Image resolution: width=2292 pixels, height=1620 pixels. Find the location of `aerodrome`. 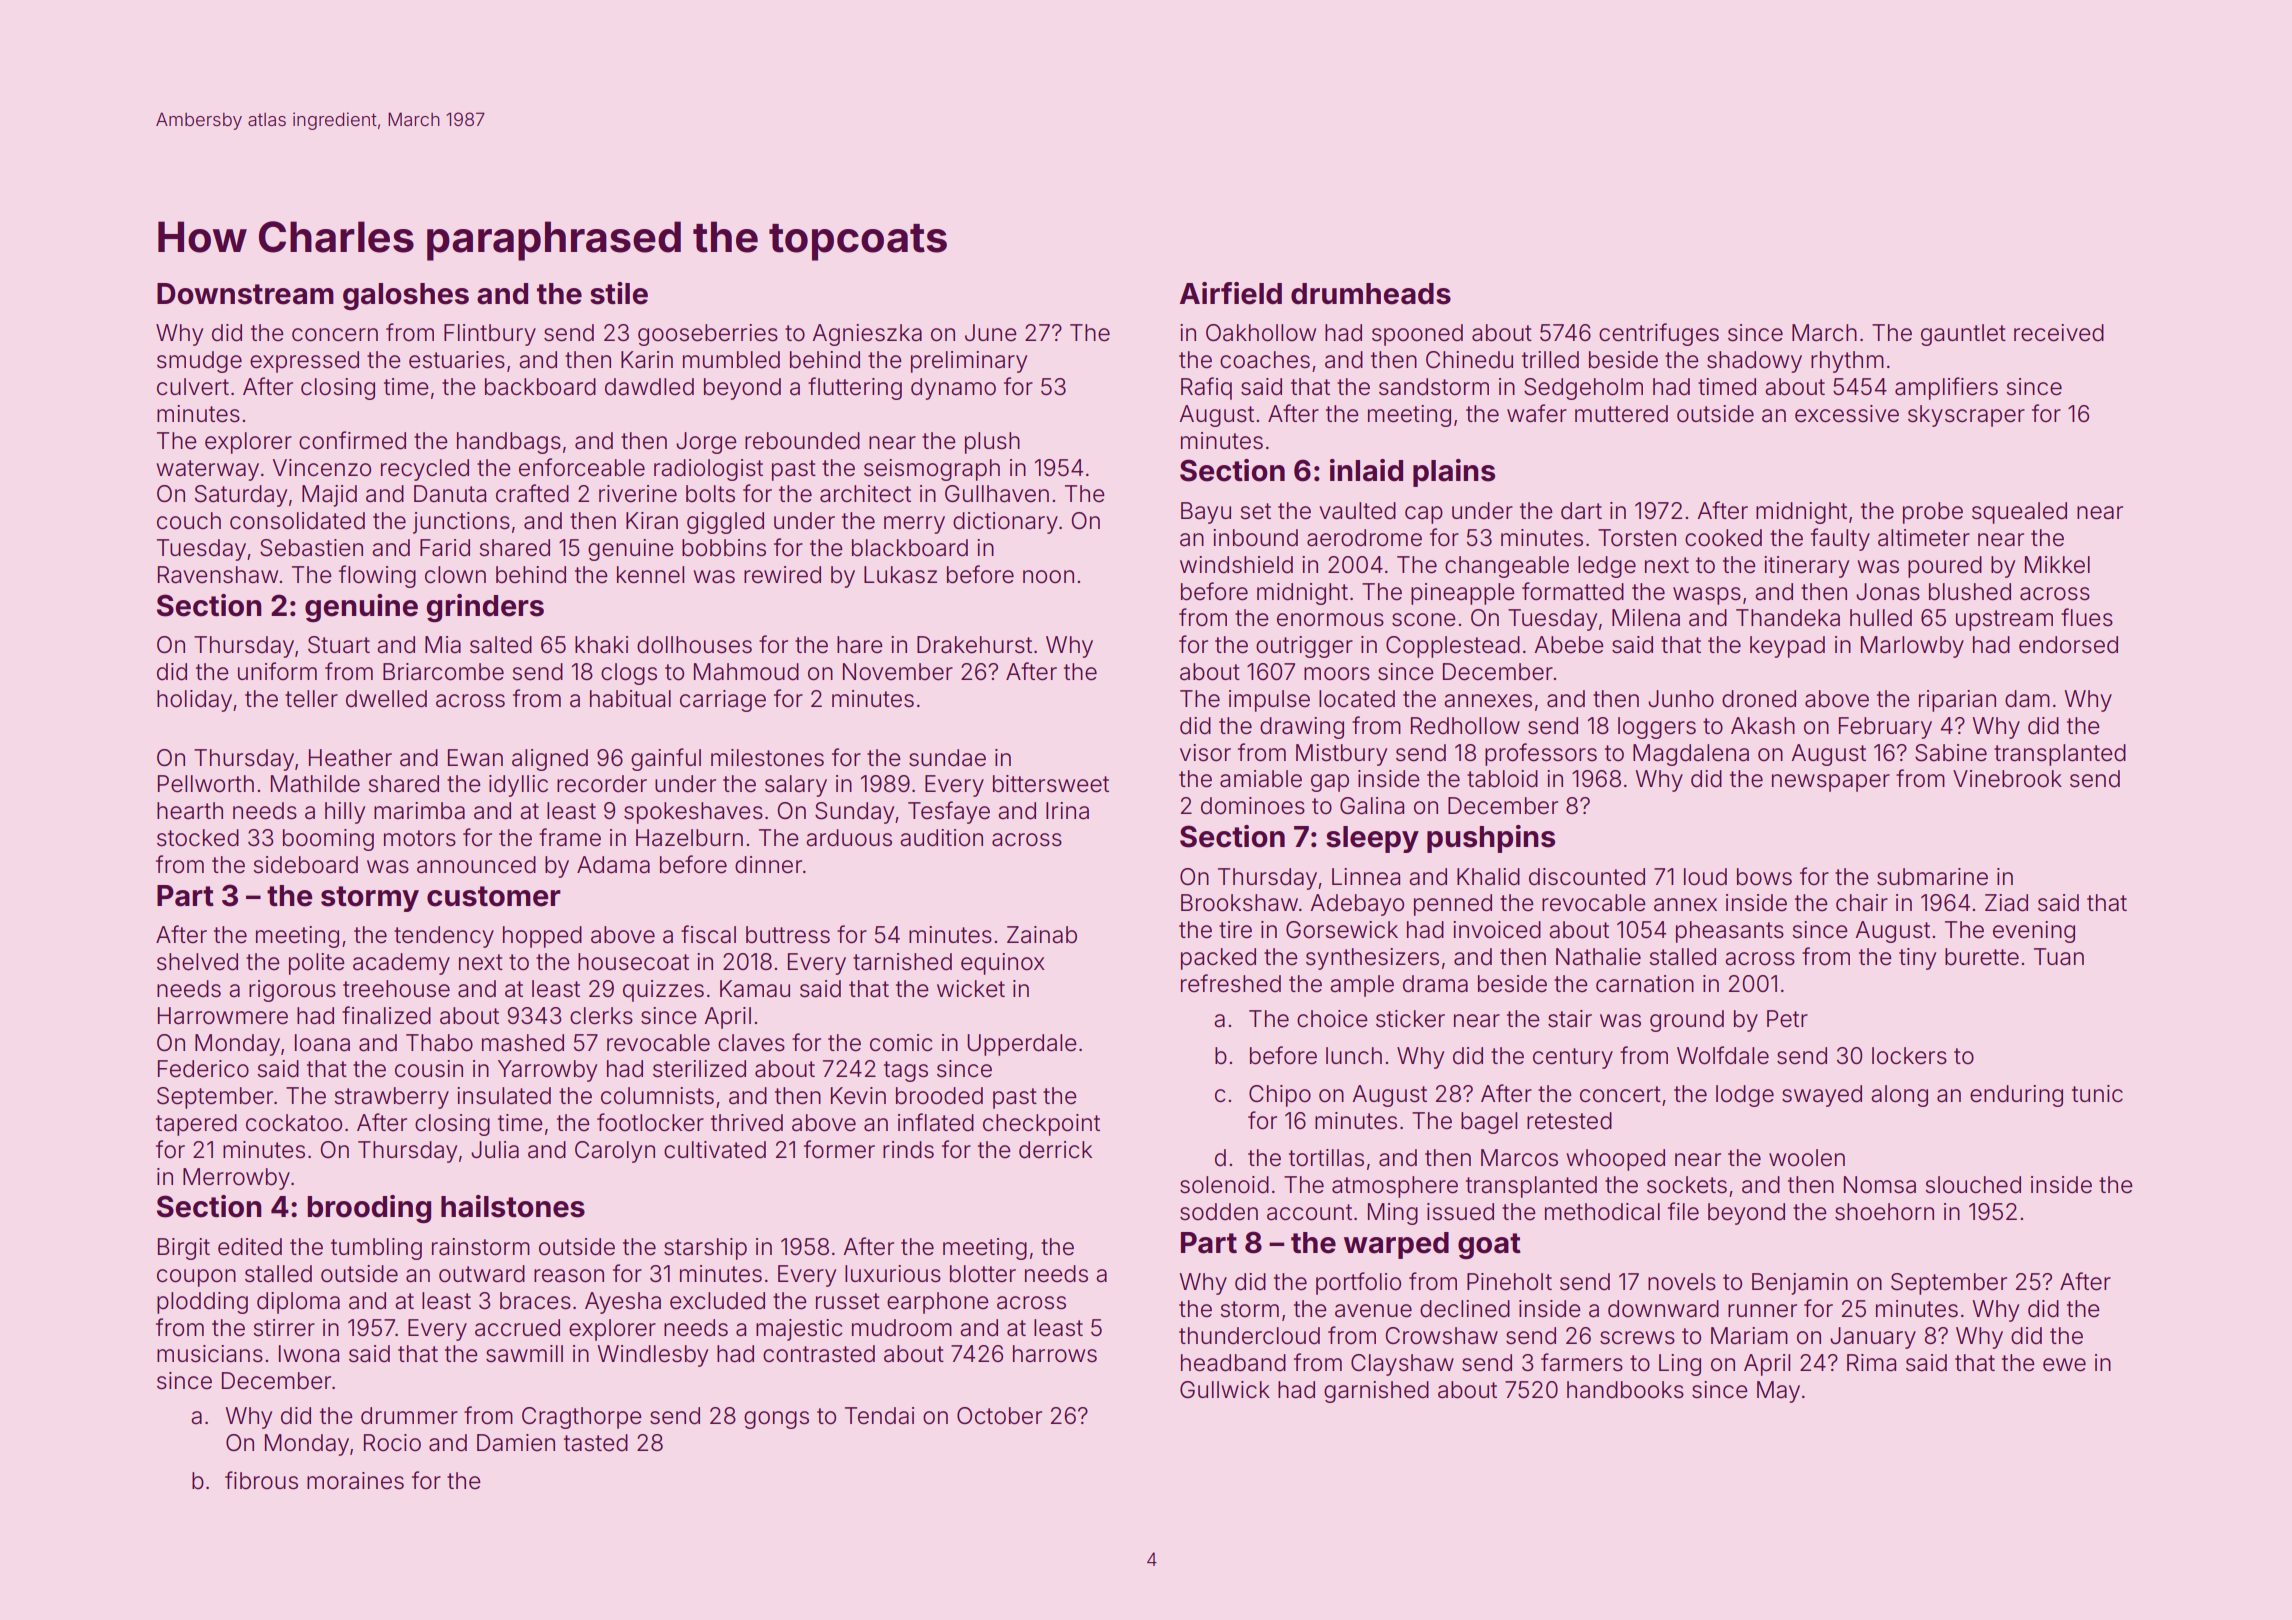

aerodrome is located at coordinates (1364, 538).
